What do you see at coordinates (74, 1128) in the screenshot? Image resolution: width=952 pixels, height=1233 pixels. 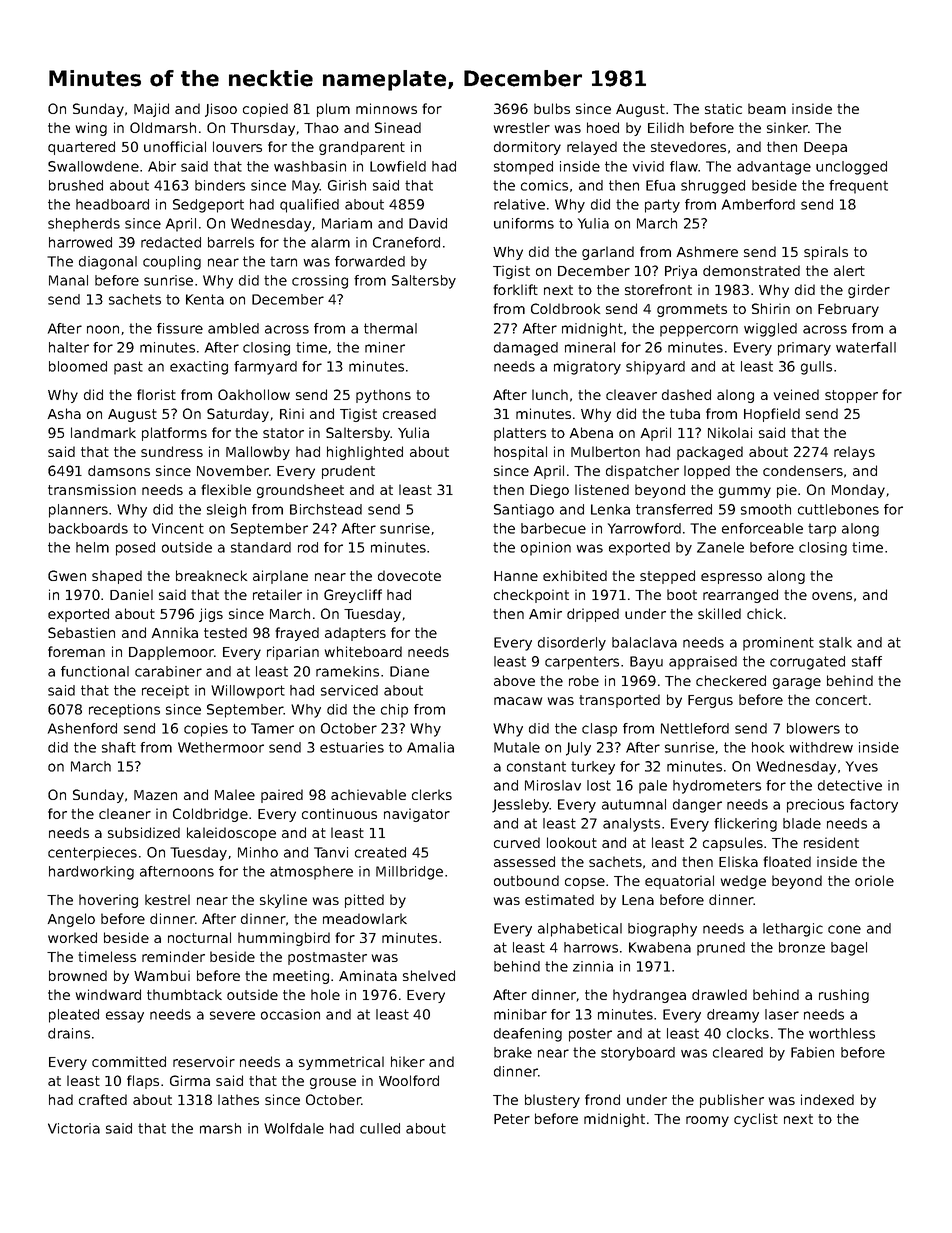 I see `Victoria` at bounding box center [74, 1128].
